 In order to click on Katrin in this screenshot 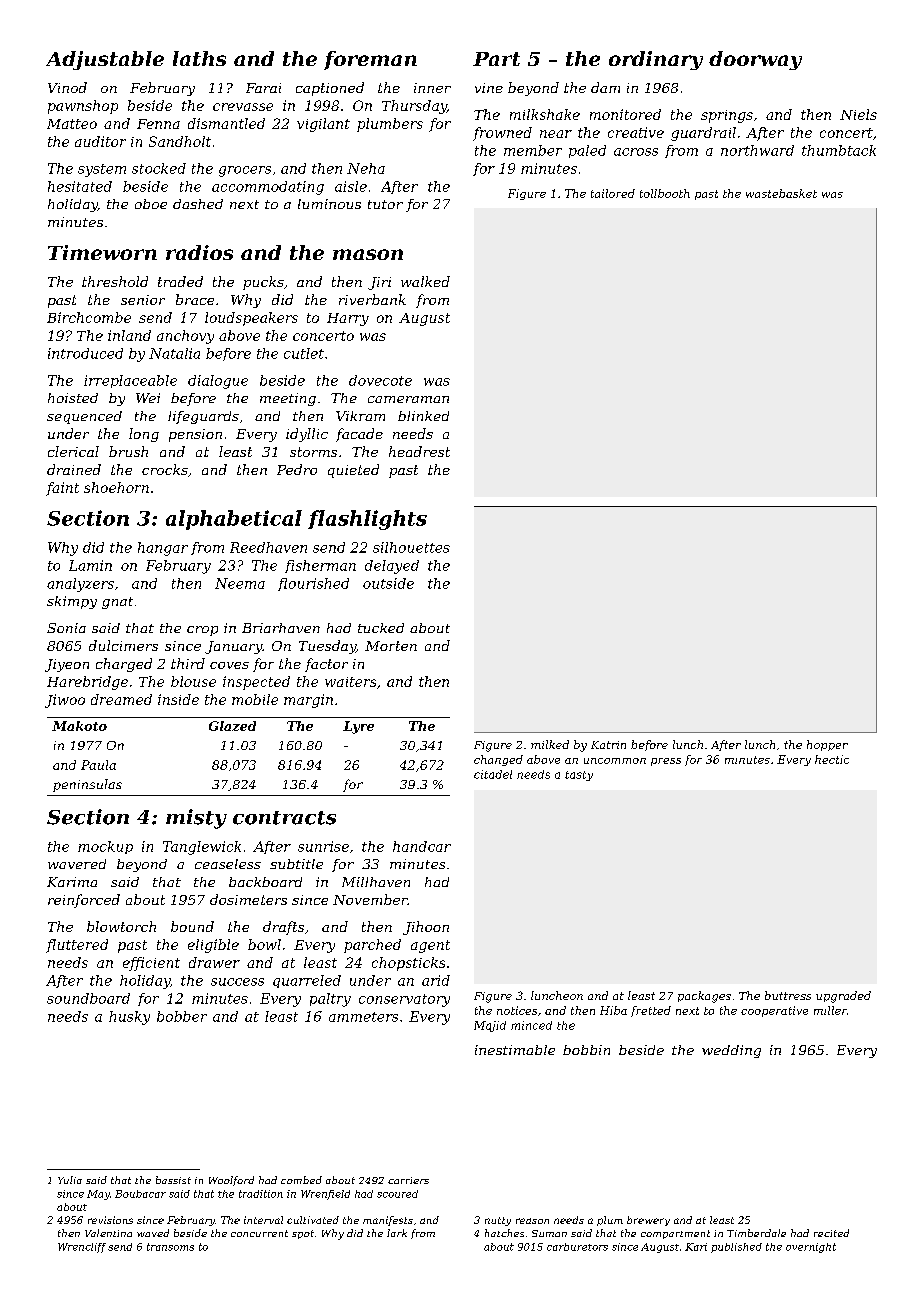, I will do `click(608, 745)`.
